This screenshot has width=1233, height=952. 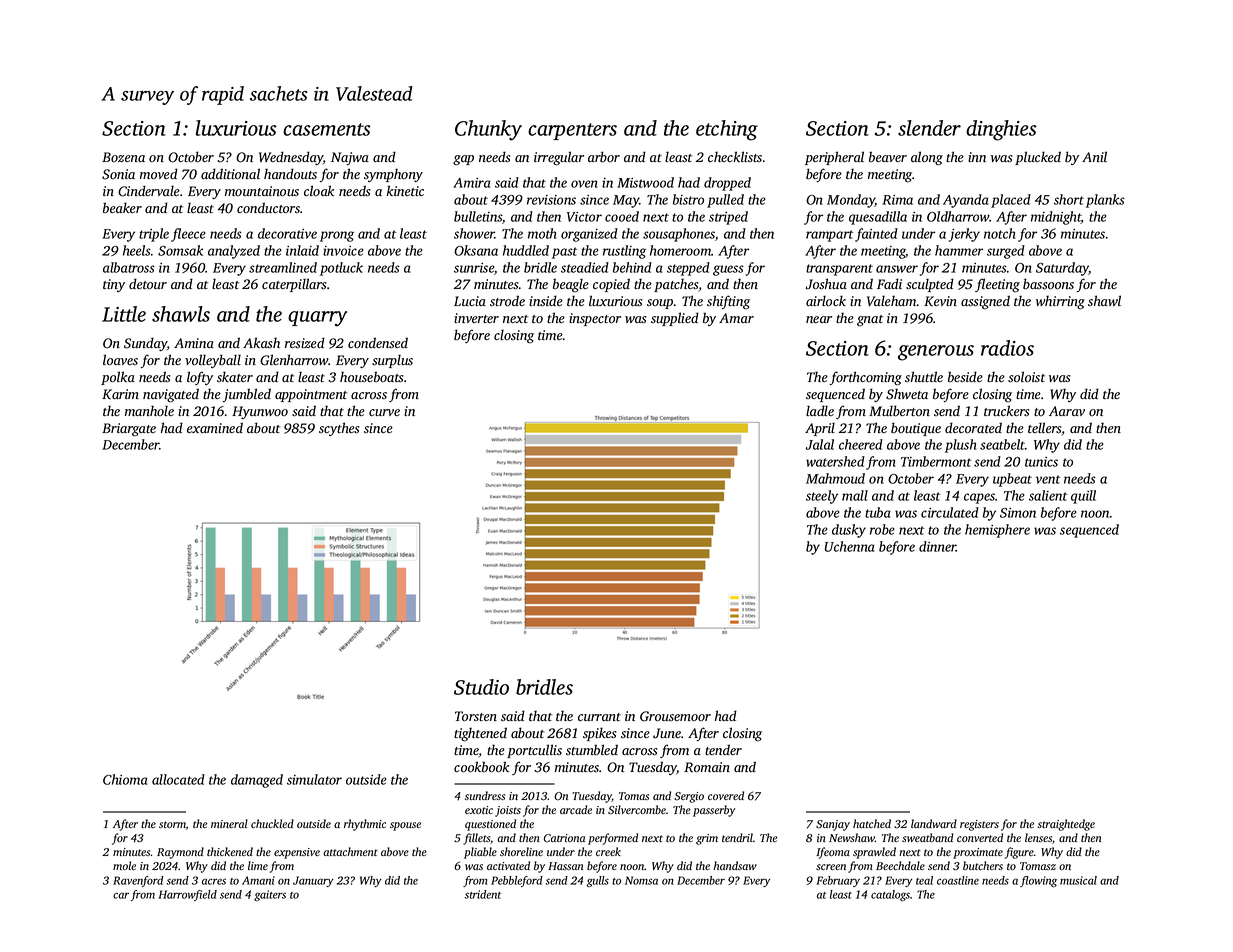 What do you see at coordinates (849, 546) in the screenshot?
I see `Uchenna` at bounding box center [849, 546].
